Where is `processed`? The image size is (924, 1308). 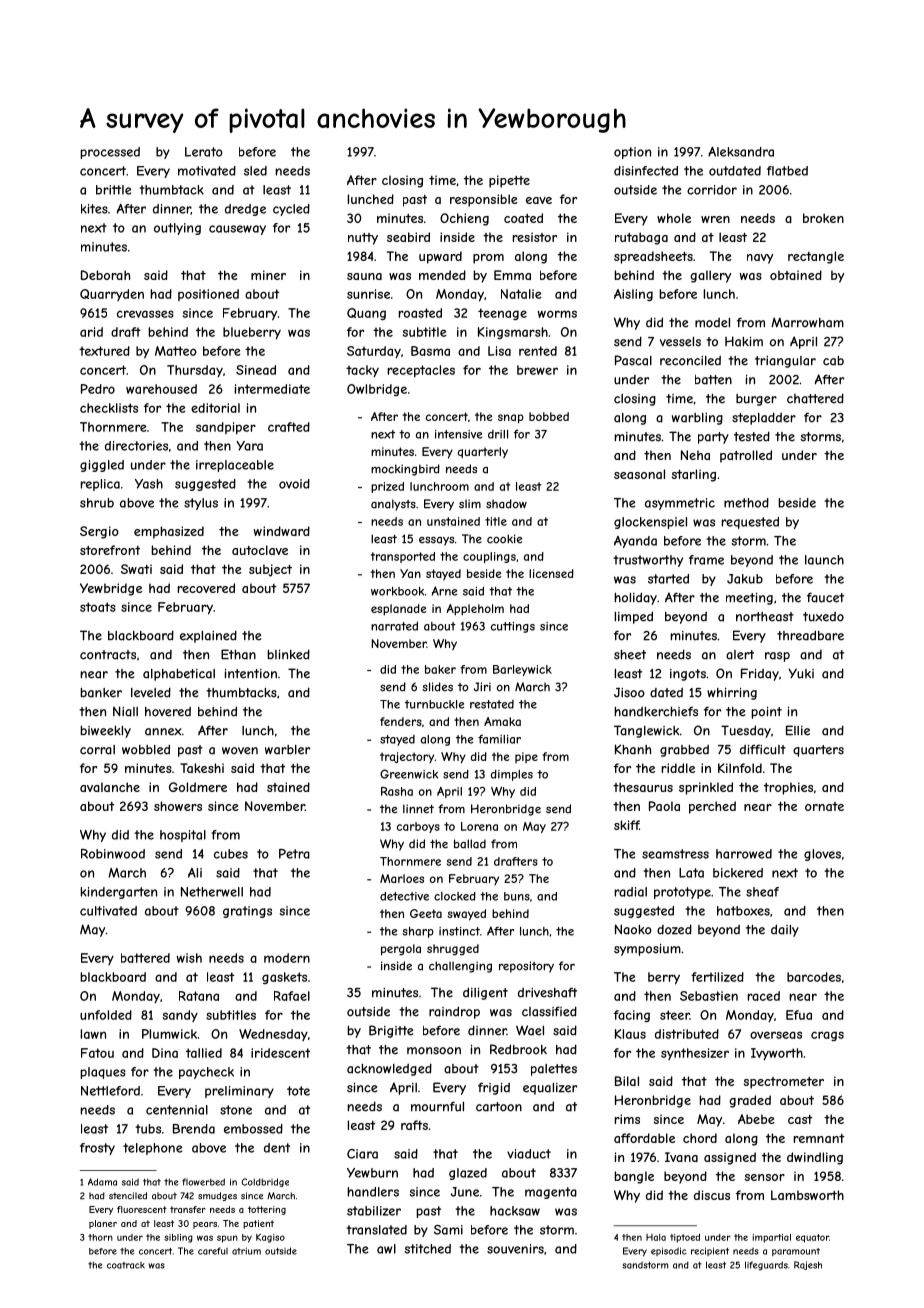
processed is located at coordinates (110, 153).
